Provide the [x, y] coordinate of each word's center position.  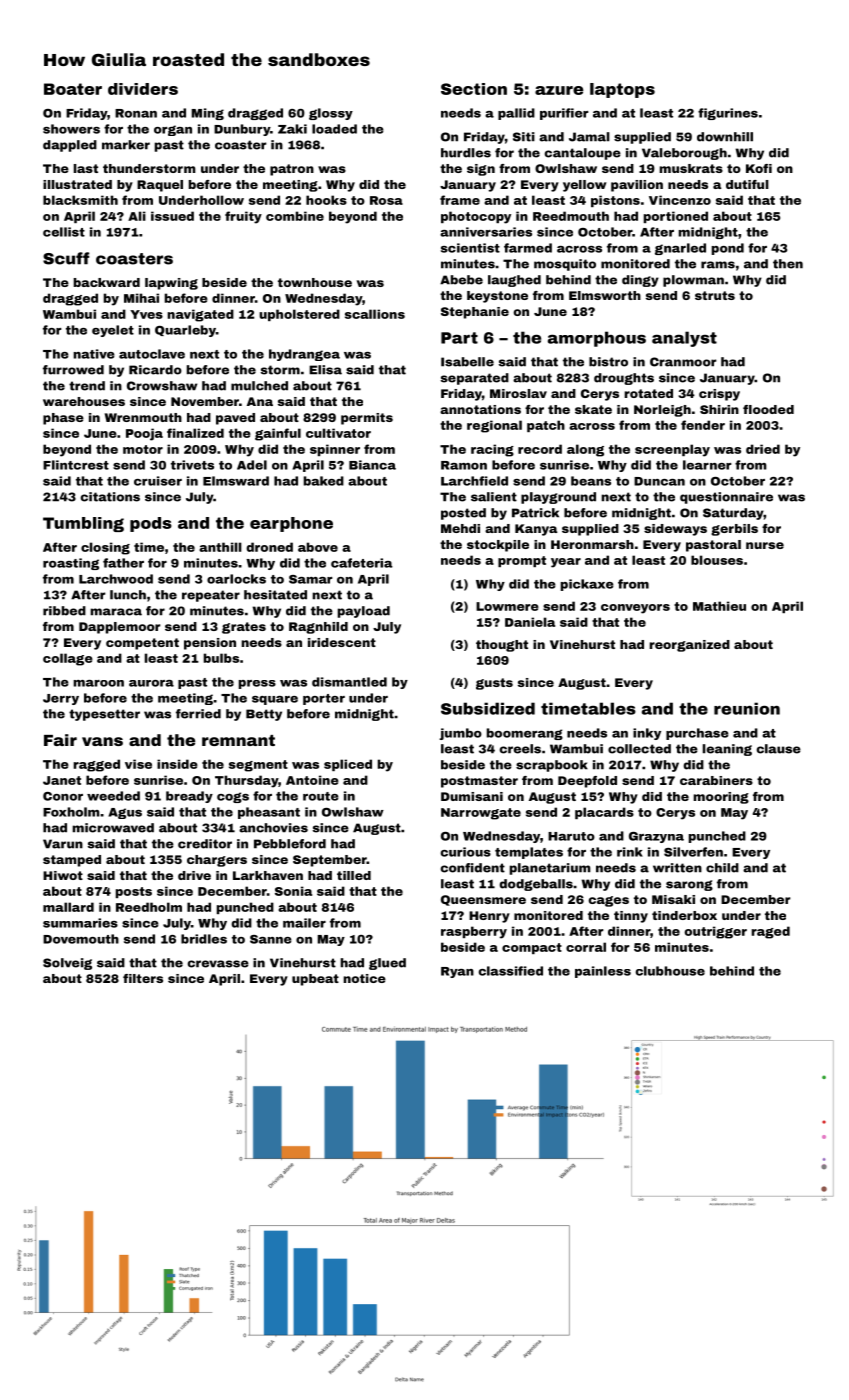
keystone [497, 297]
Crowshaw [162, 386]
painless [603, 972]
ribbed [64, 611]
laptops [622, 90]
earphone [291, 524]
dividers [143, 89]
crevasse [218, 964]
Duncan [659, 481]
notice [364, 978]
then [788, 264]
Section [474, 89]
